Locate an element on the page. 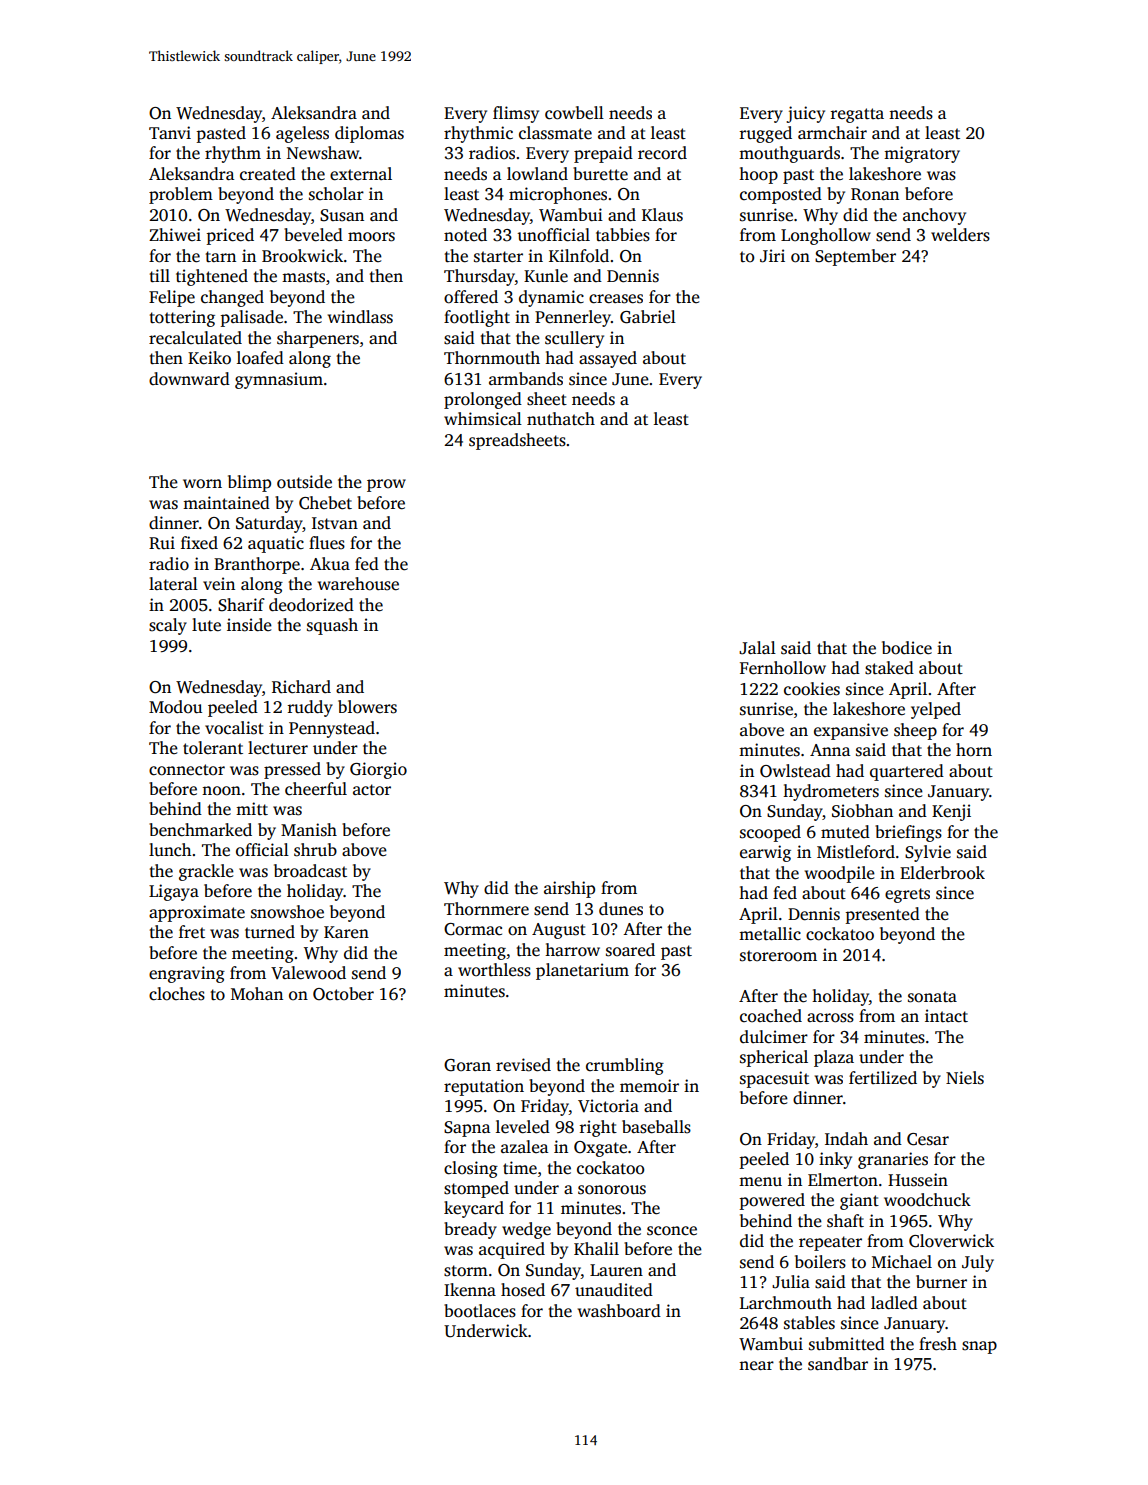  deodorized is located at coordinates (311, 605).
